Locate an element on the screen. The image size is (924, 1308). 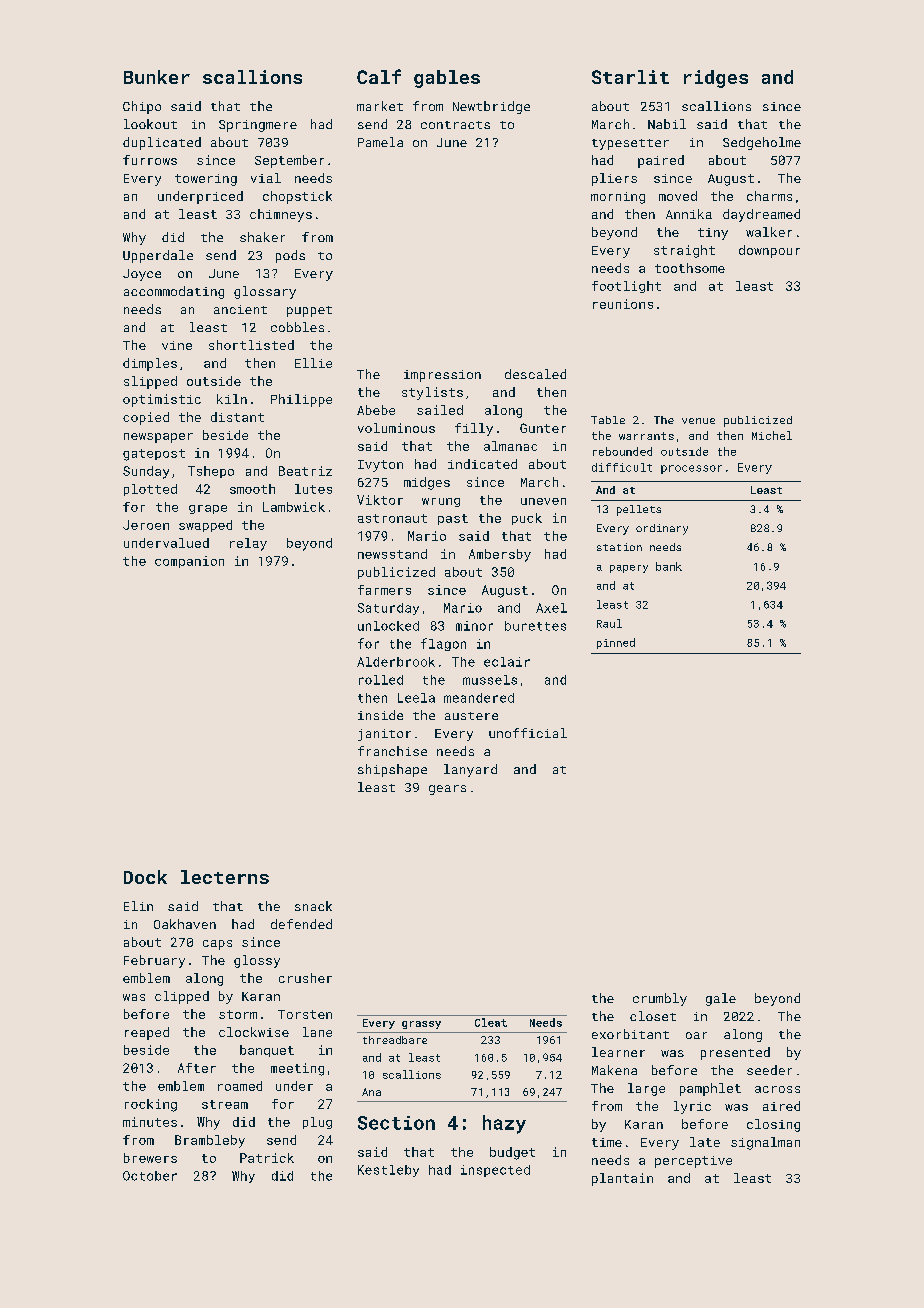
shipshape is located at coordinates (392, 770).
